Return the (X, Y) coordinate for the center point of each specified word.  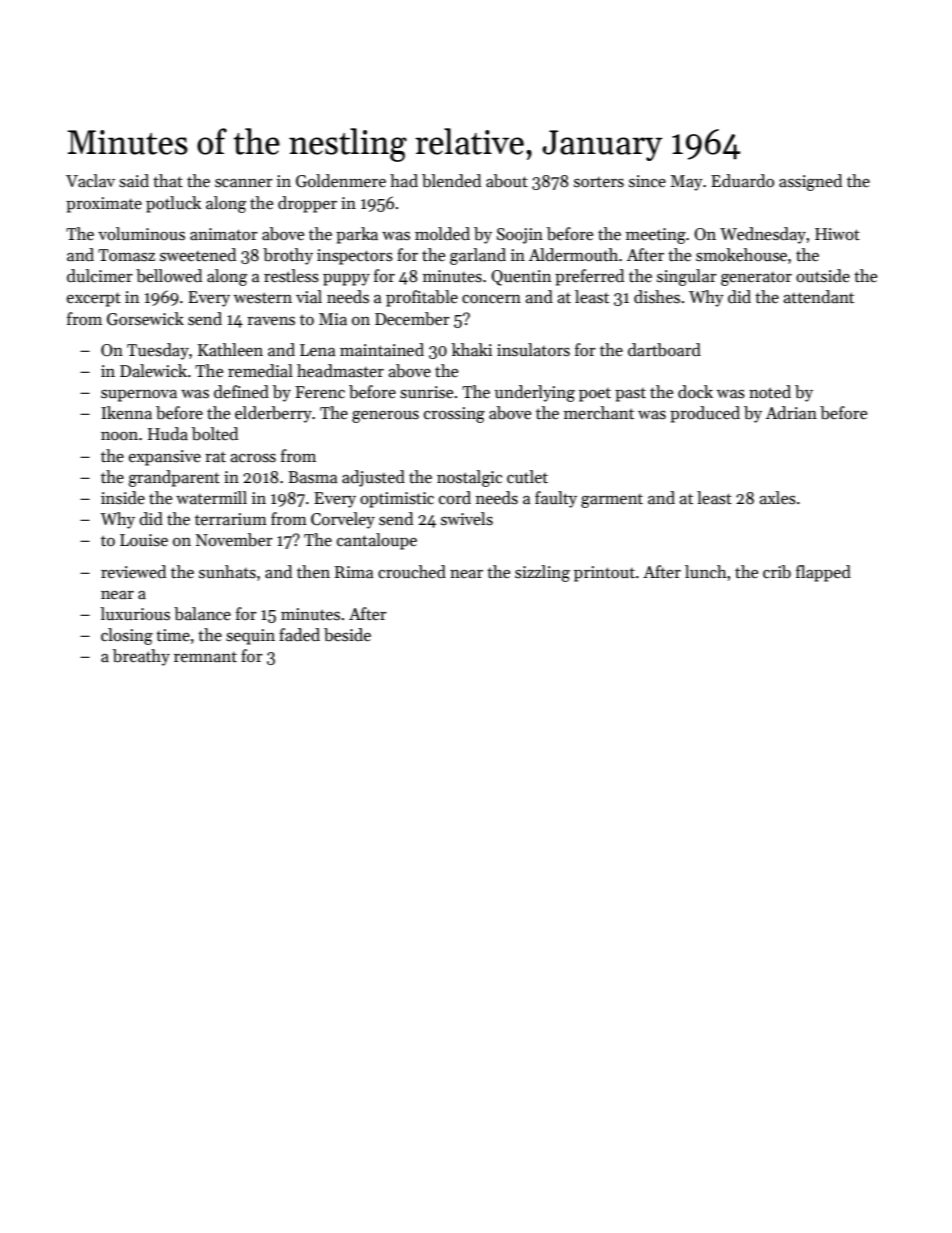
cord (455, 498)
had (404, 181)
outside (823, 276)
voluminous (141, 234)
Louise (144, 540)
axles (777, 498)
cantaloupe (377, 541)
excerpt (94, 299)
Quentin (521, 278)
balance (202, 614)
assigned (810, 182)
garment (612, 501)
